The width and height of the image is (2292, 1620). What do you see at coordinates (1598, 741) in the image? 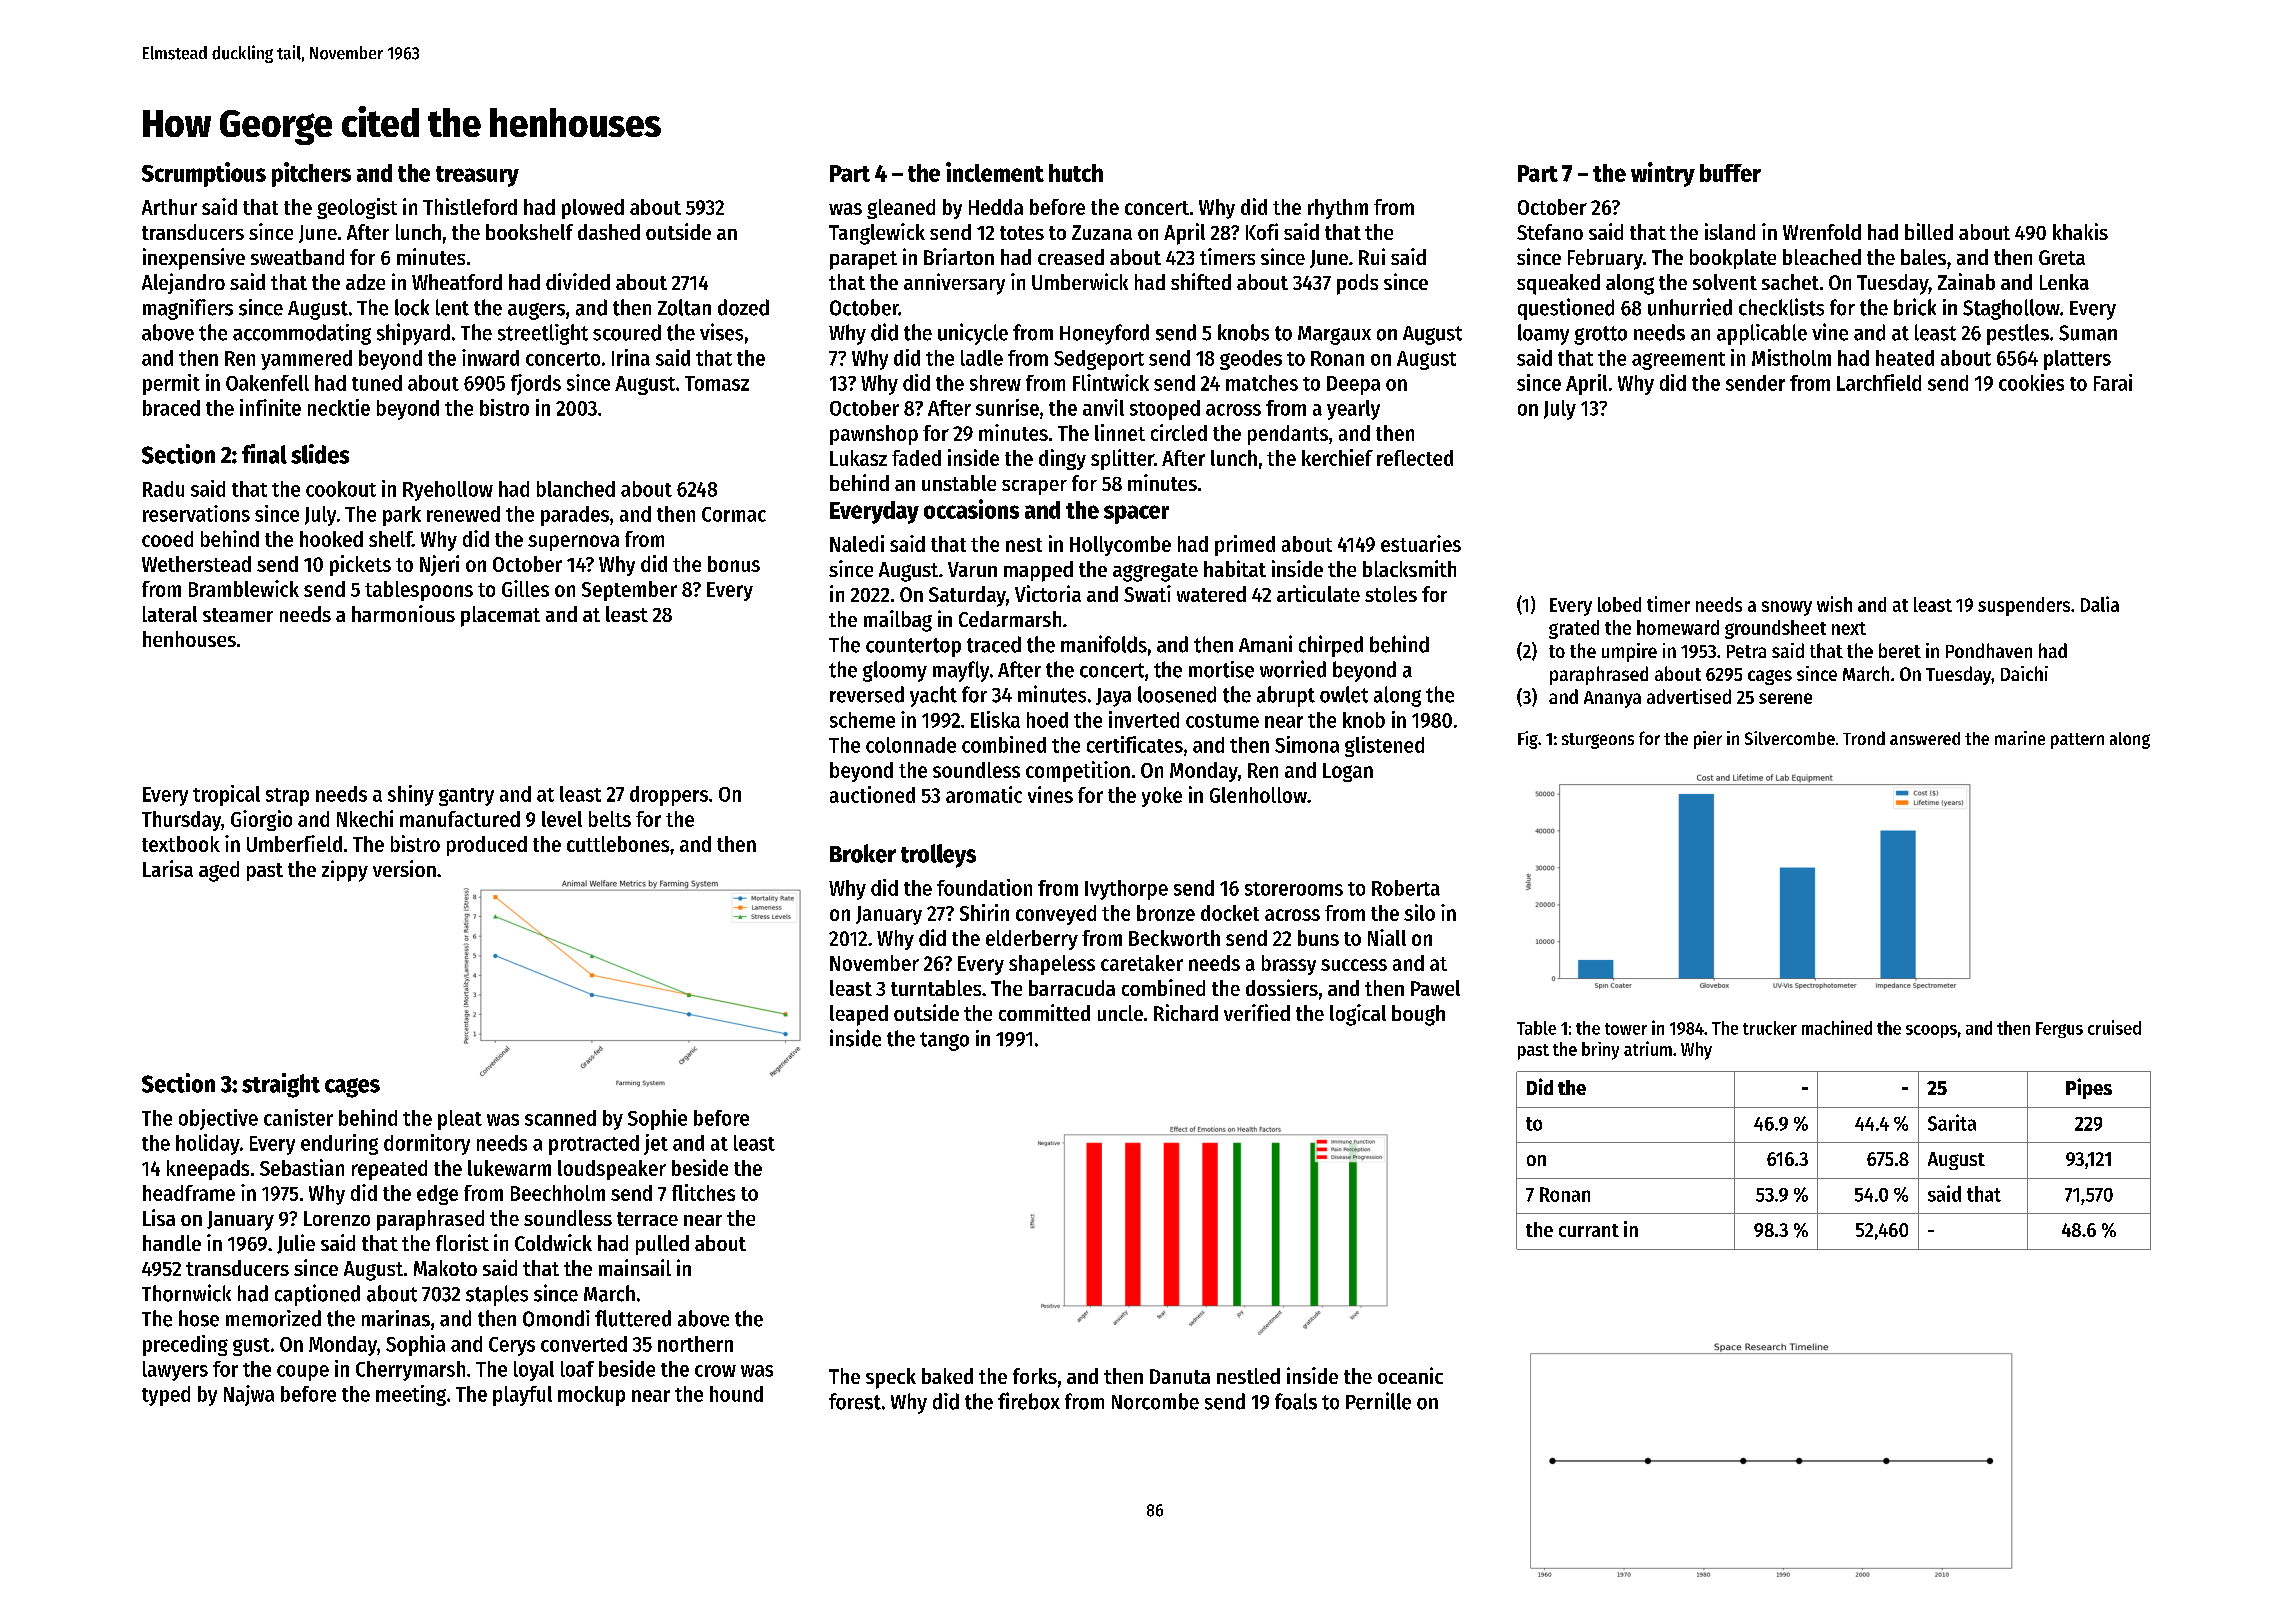
I see `sturgeons` at bounding box center [1598, 741].
